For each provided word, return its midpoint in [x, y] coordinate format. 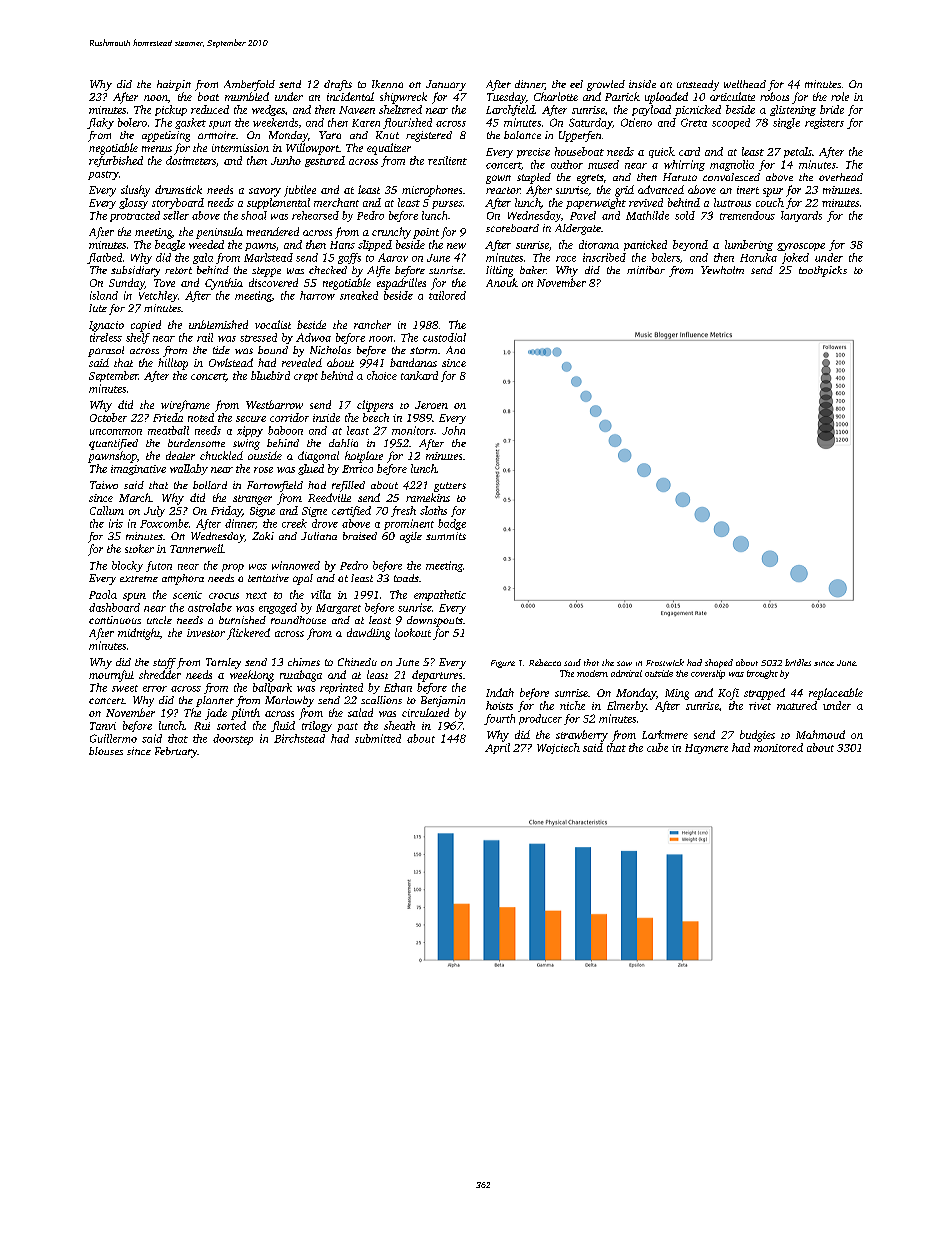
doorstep [233, 739]
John [453, 430]
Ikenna [387, 84]
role [840, 96]
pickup [171, 110]
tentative [268, 578]
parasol [106, 351]
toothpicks [823, 271]
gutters [450, 487]
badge [452, 524]
